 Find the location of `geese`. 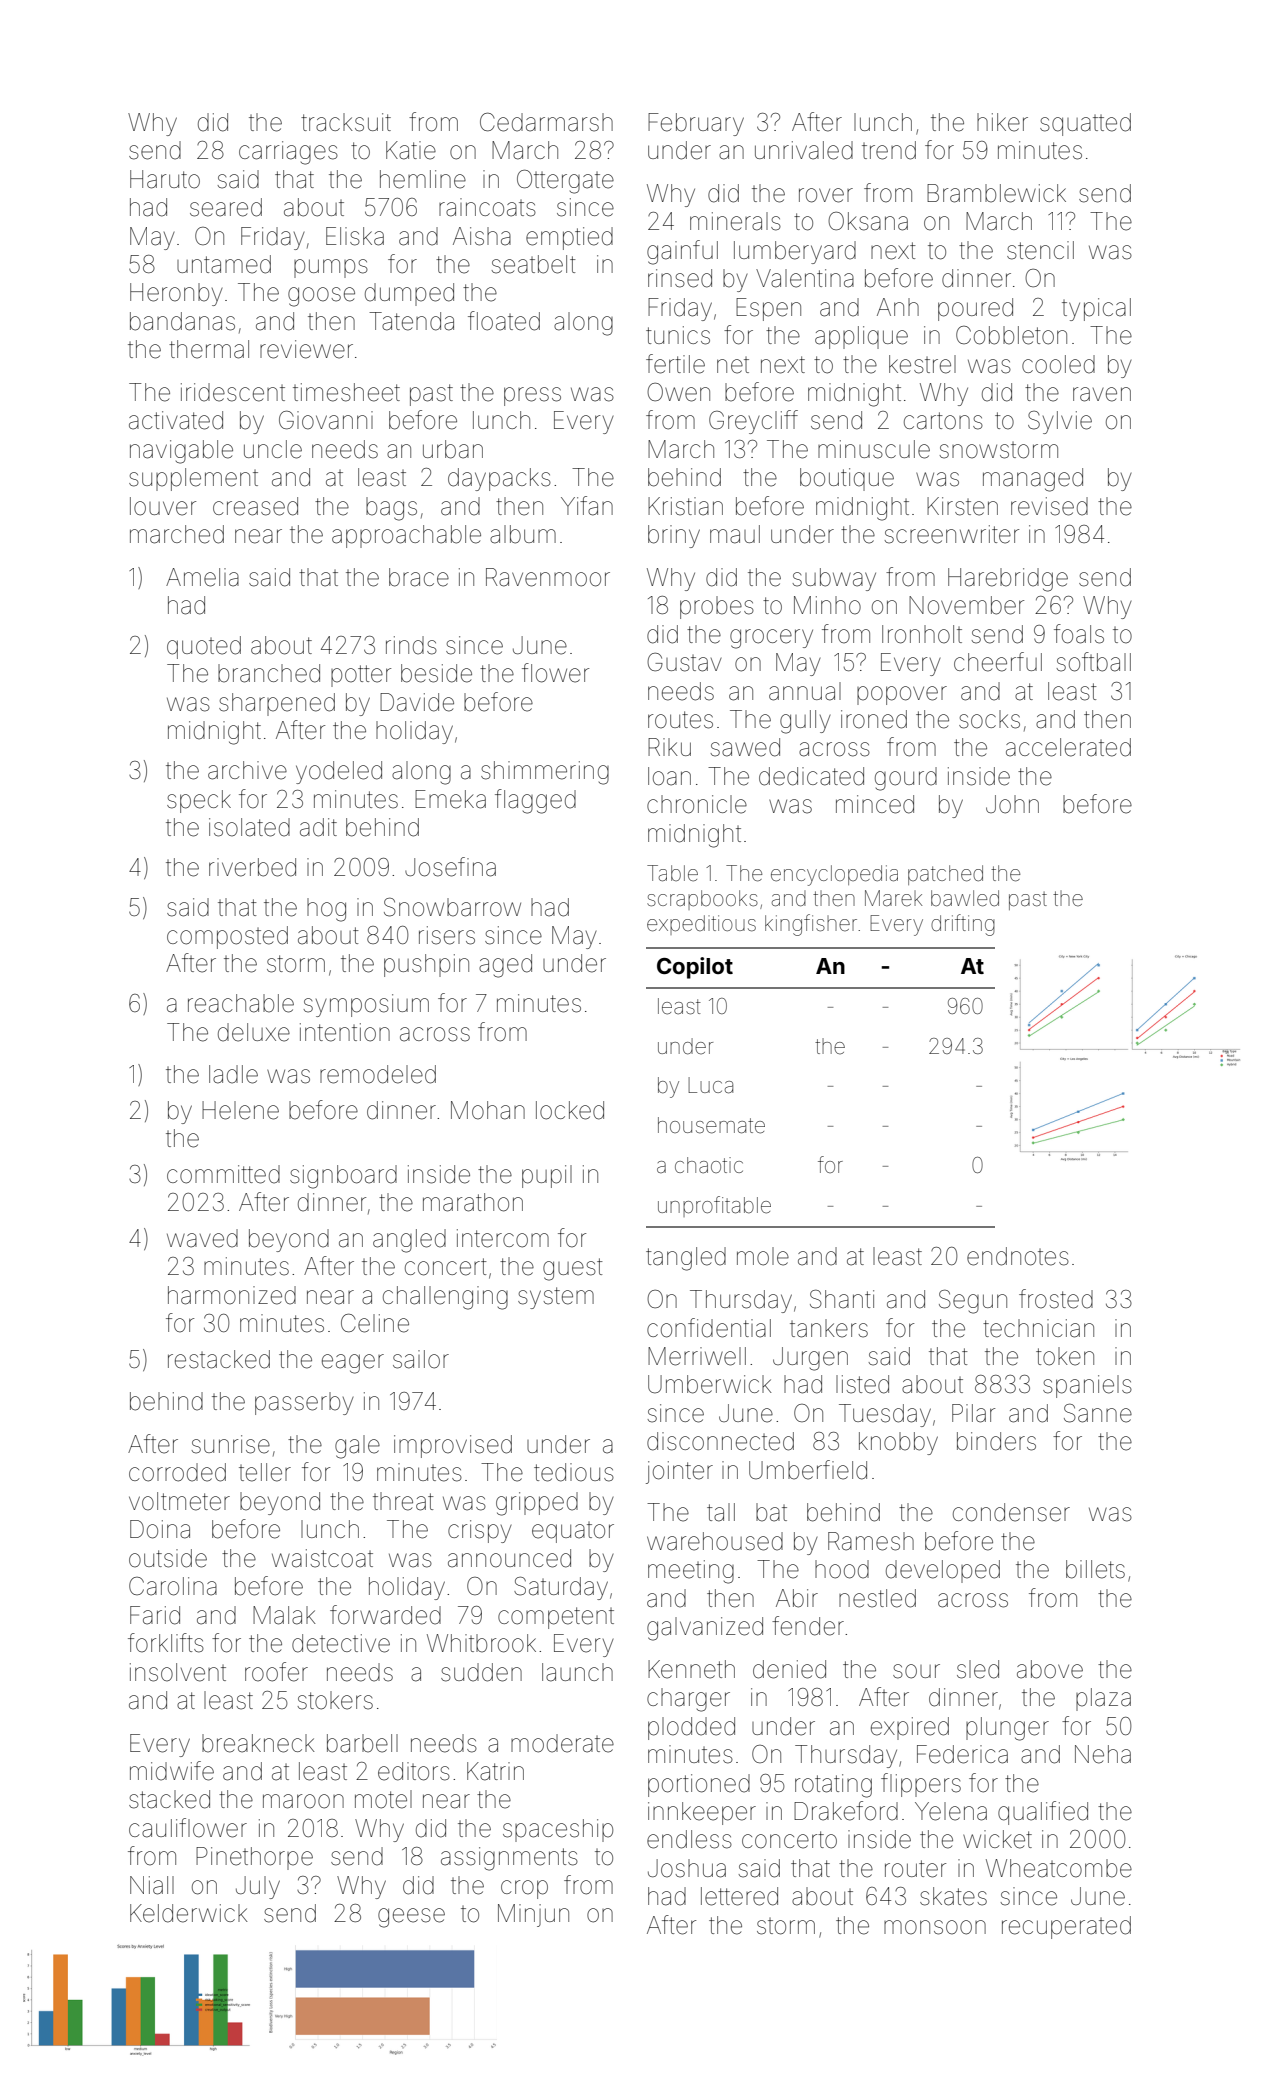

geese is located at coordinates (411, 1918).
